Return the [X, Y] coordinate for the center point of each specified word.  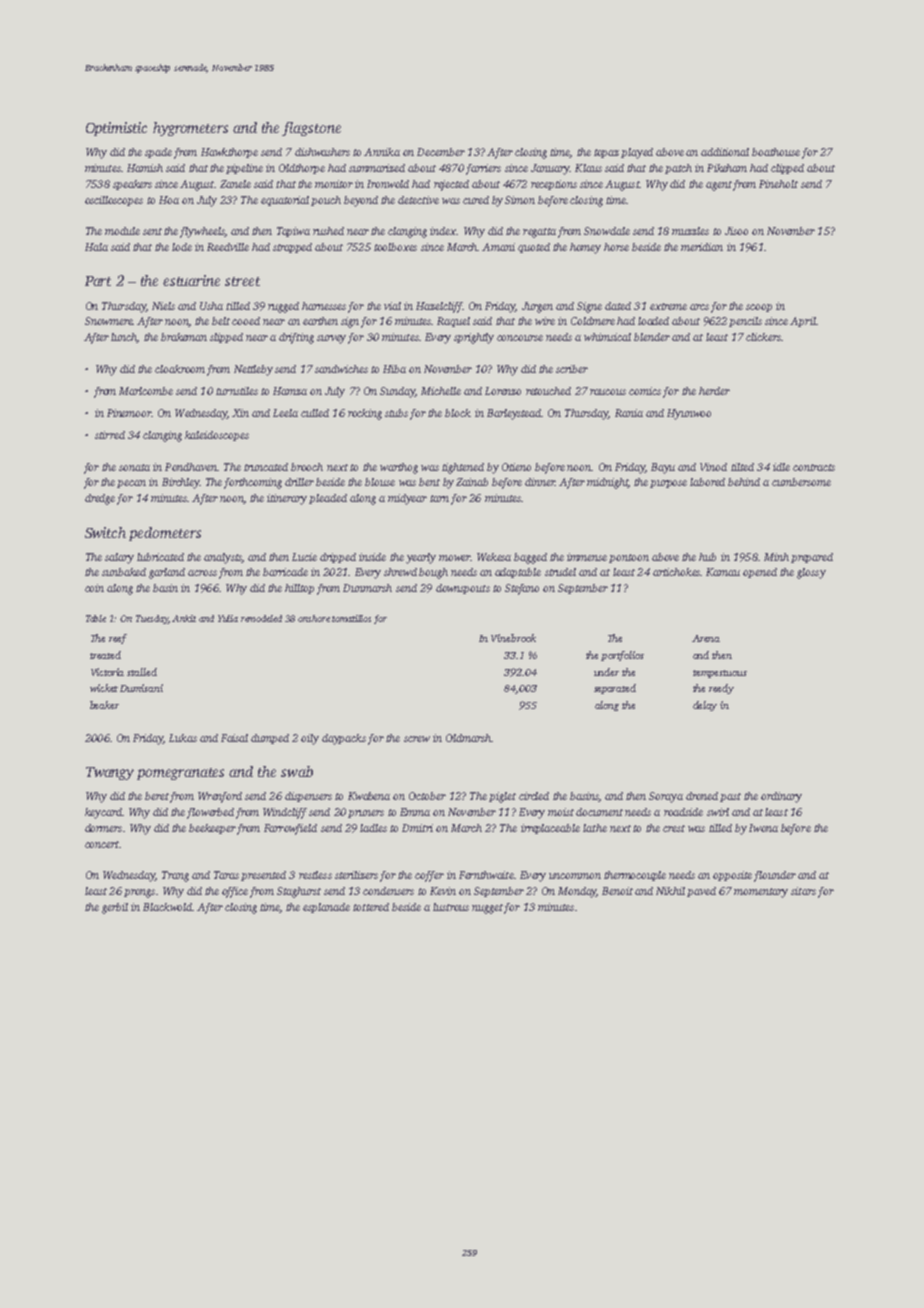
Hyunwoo [689, 414]
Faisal [234, 738]
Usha [211, 306]
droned [702, 796]
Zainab [472, 482]
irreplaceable [550, 829]
